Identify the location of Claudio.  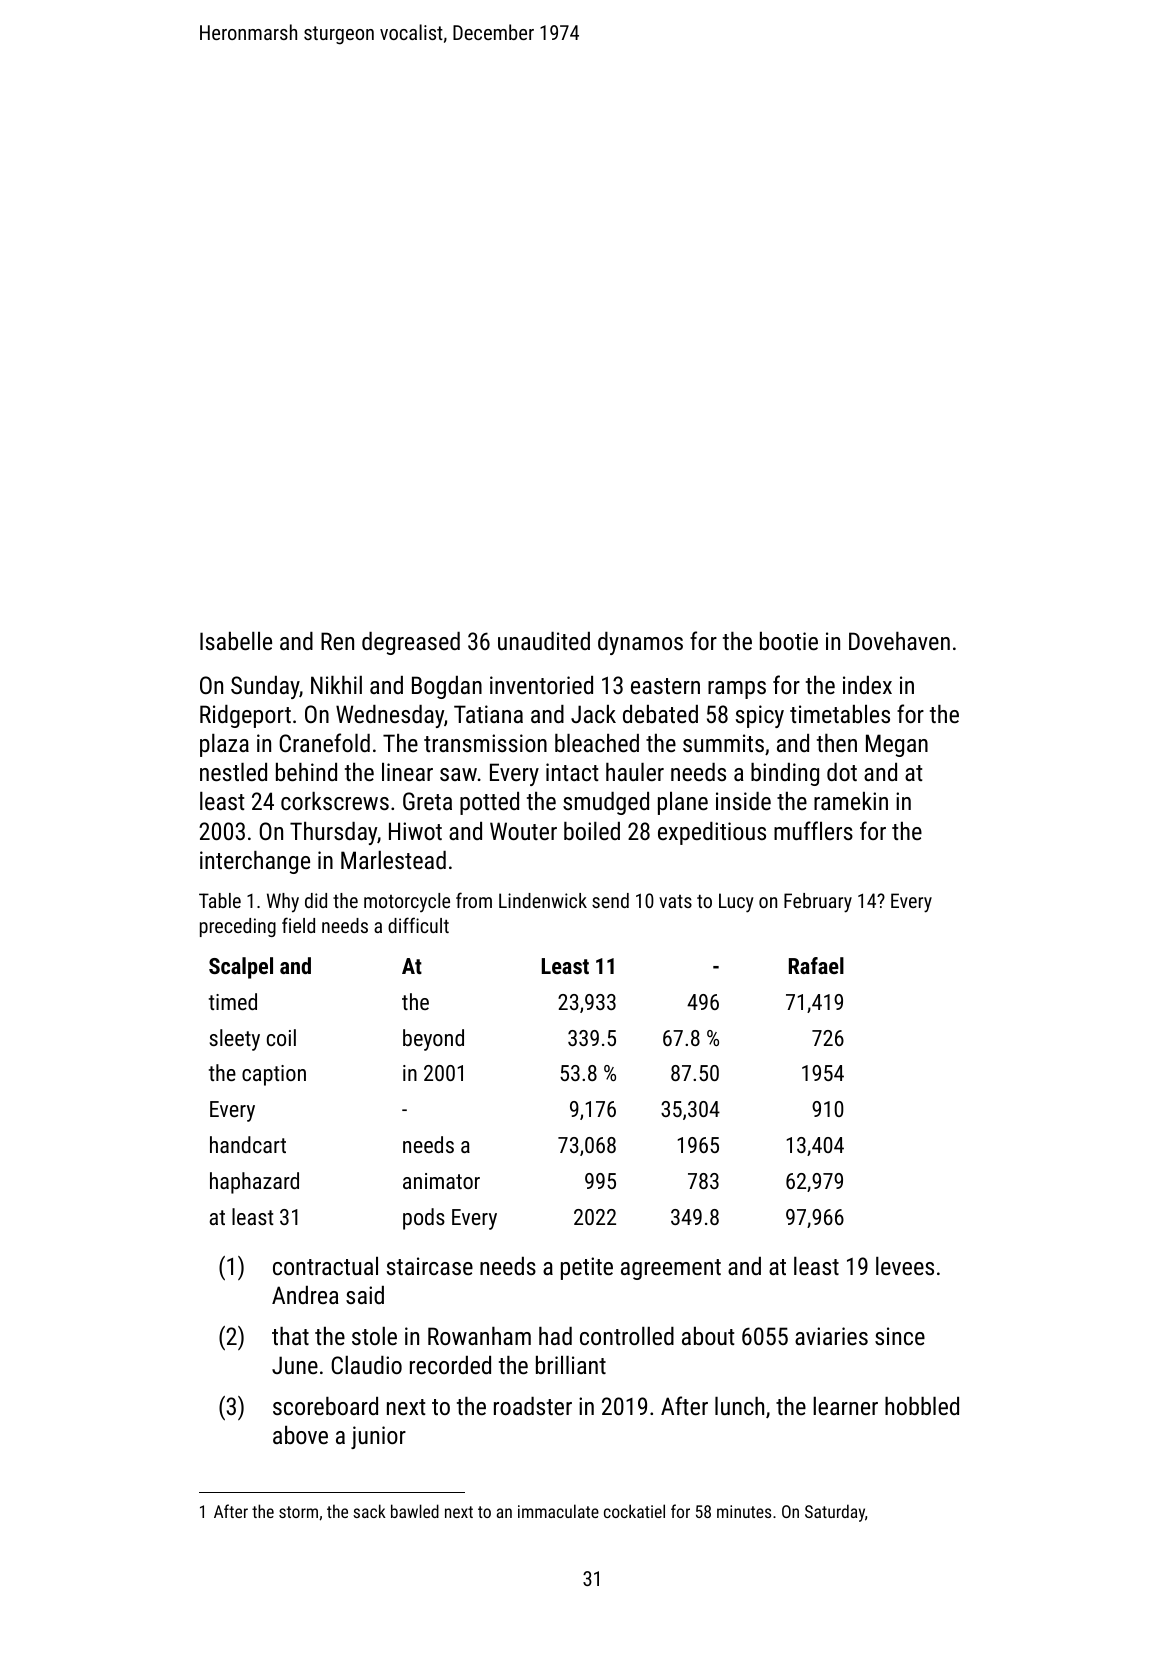
(366, 1365).
